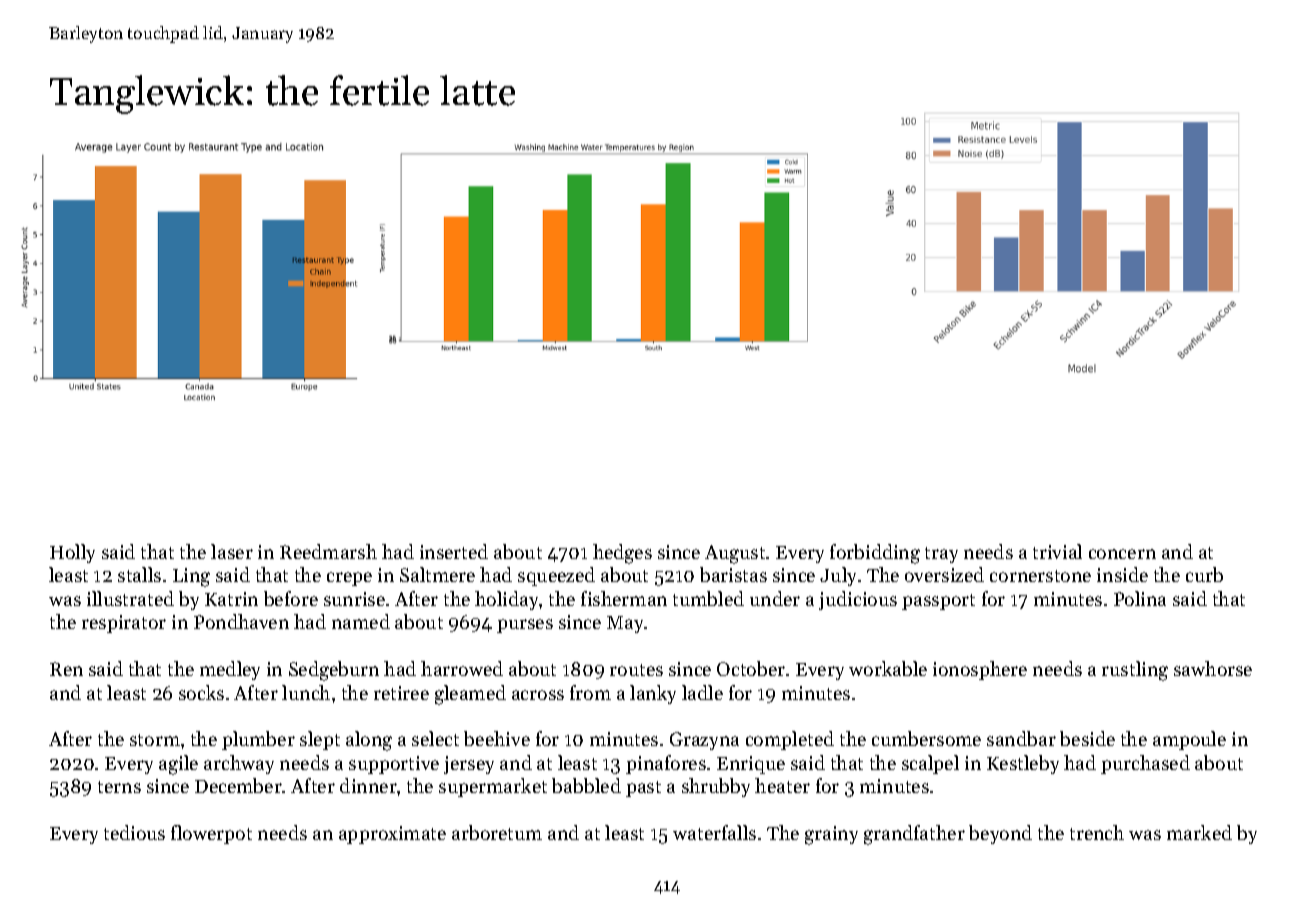 The width and height of the page is (1308, 924). What do you see at coordinates (361, 621) in the page?
I see `named` at bounding box center [361, 621].
